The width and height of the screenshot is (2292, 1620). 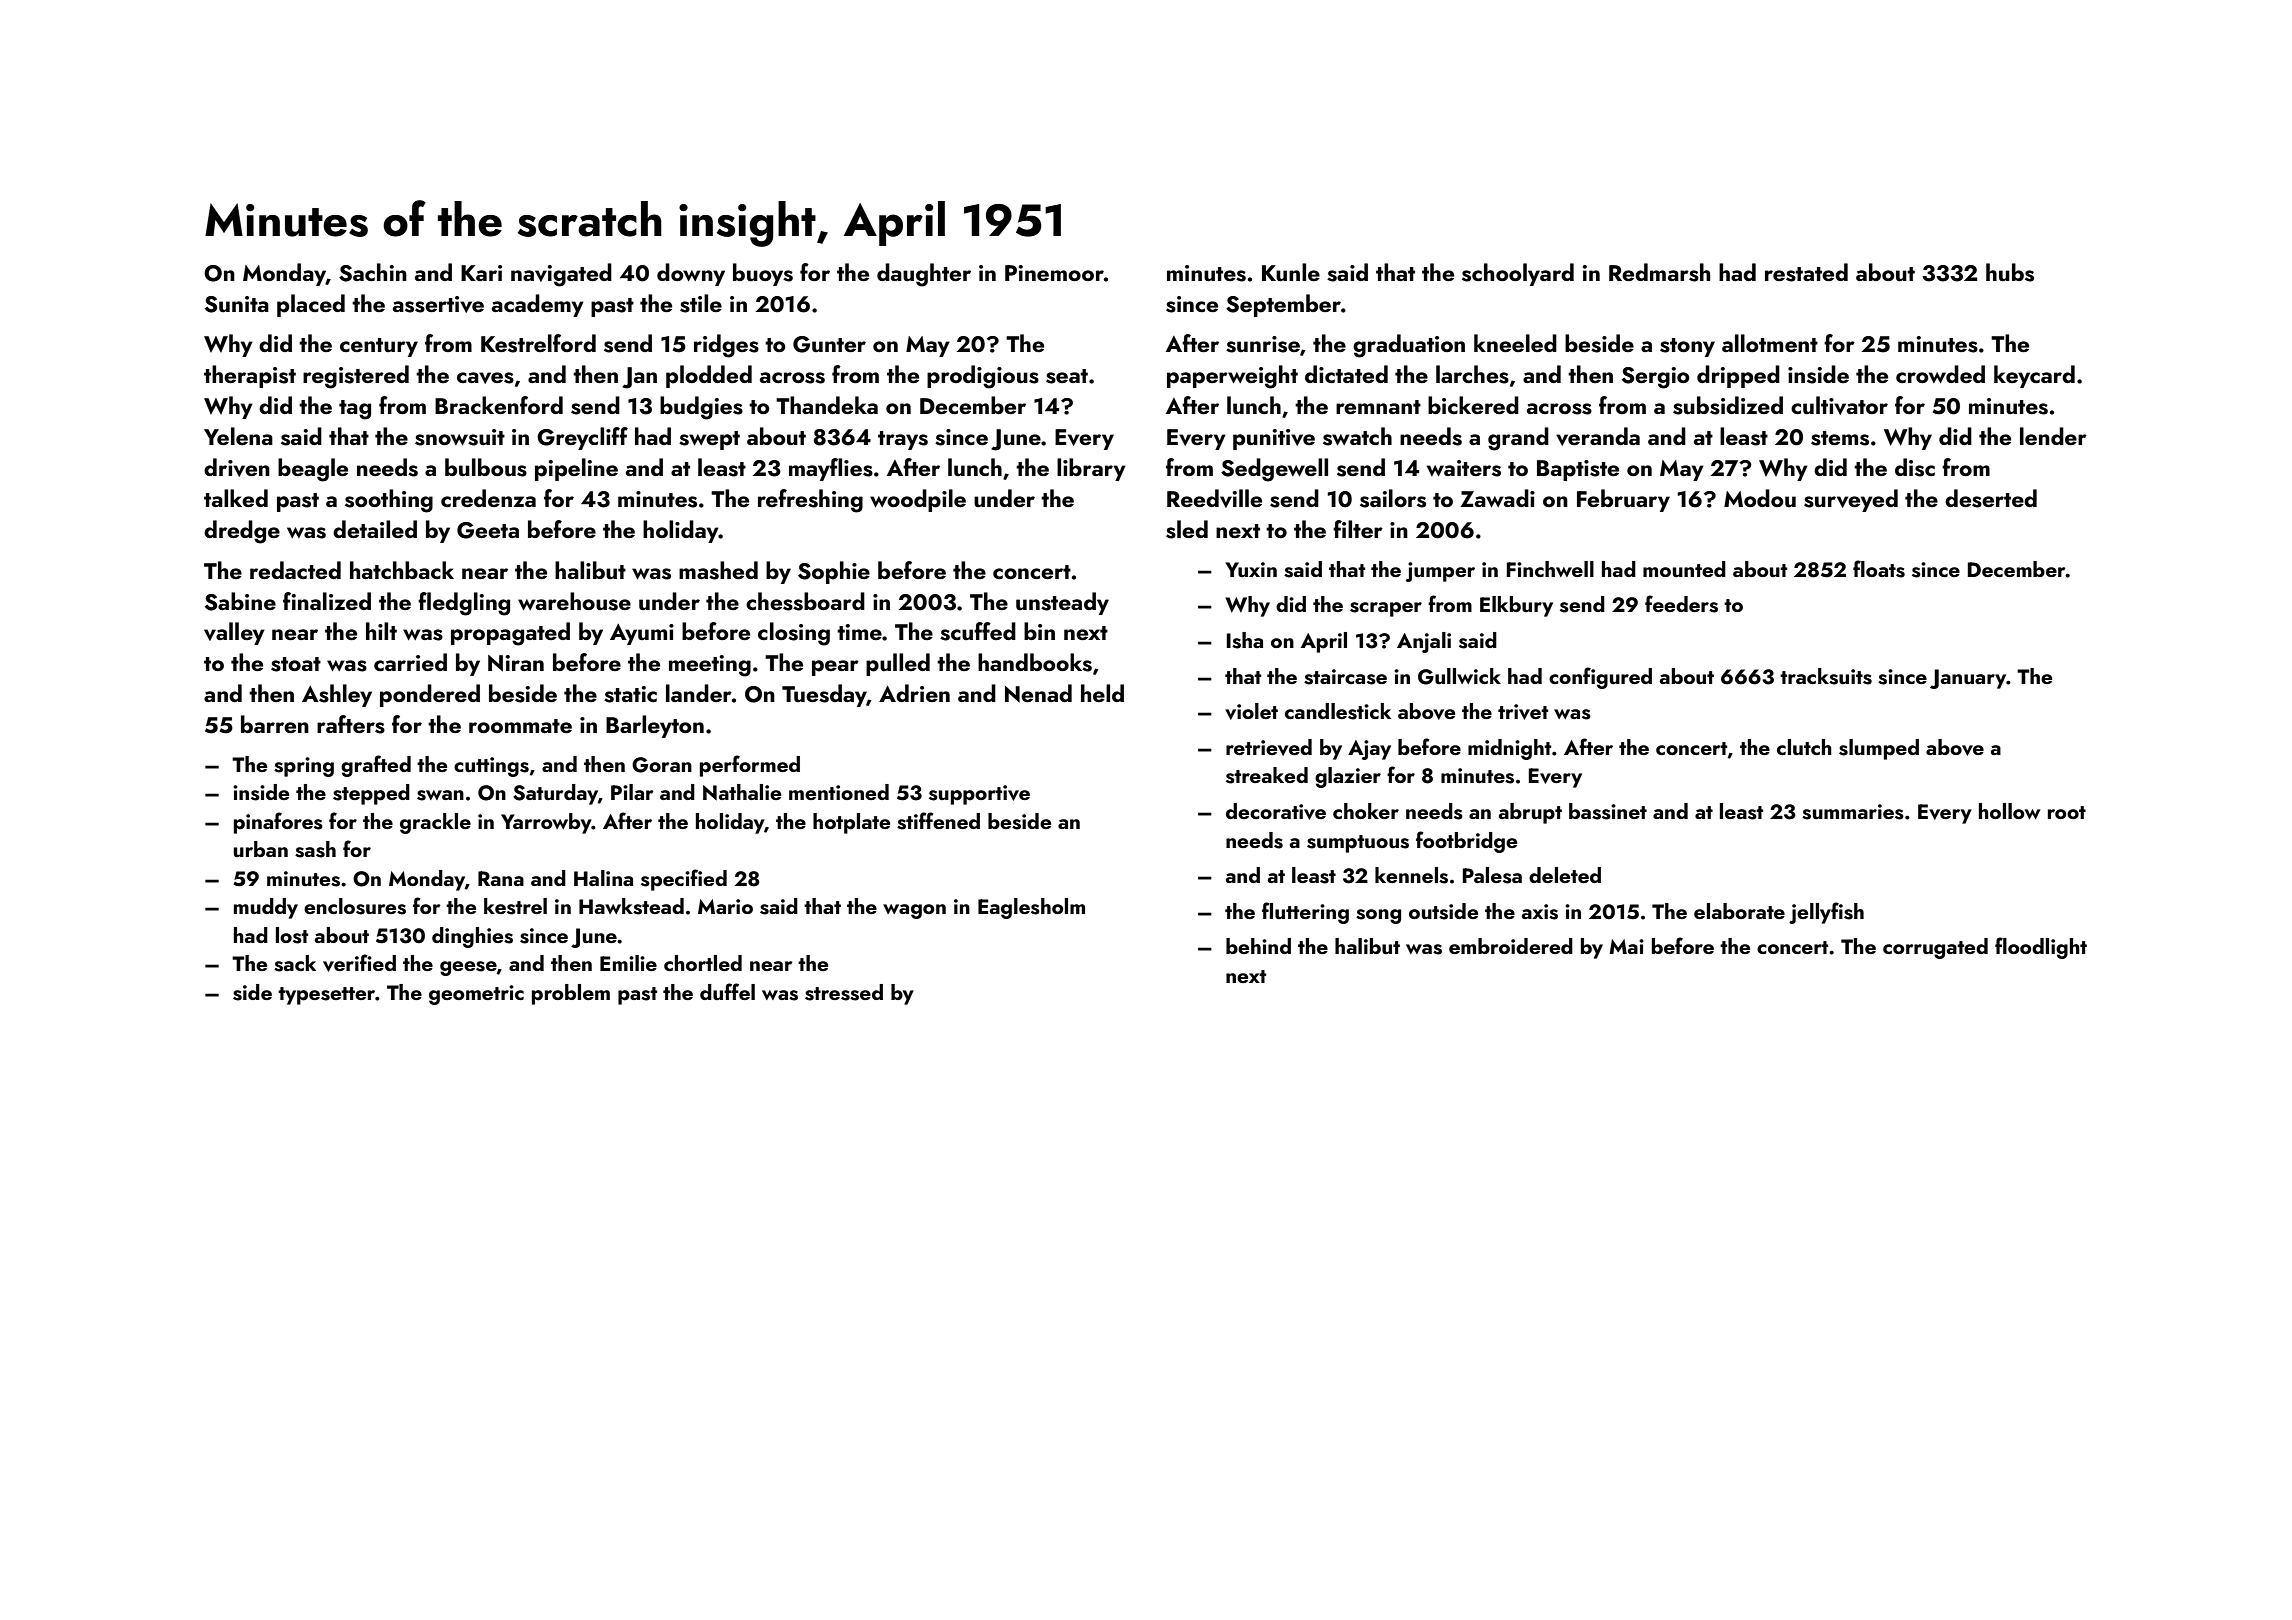 I want to click on fledgling, so click(x=464, y=604).
